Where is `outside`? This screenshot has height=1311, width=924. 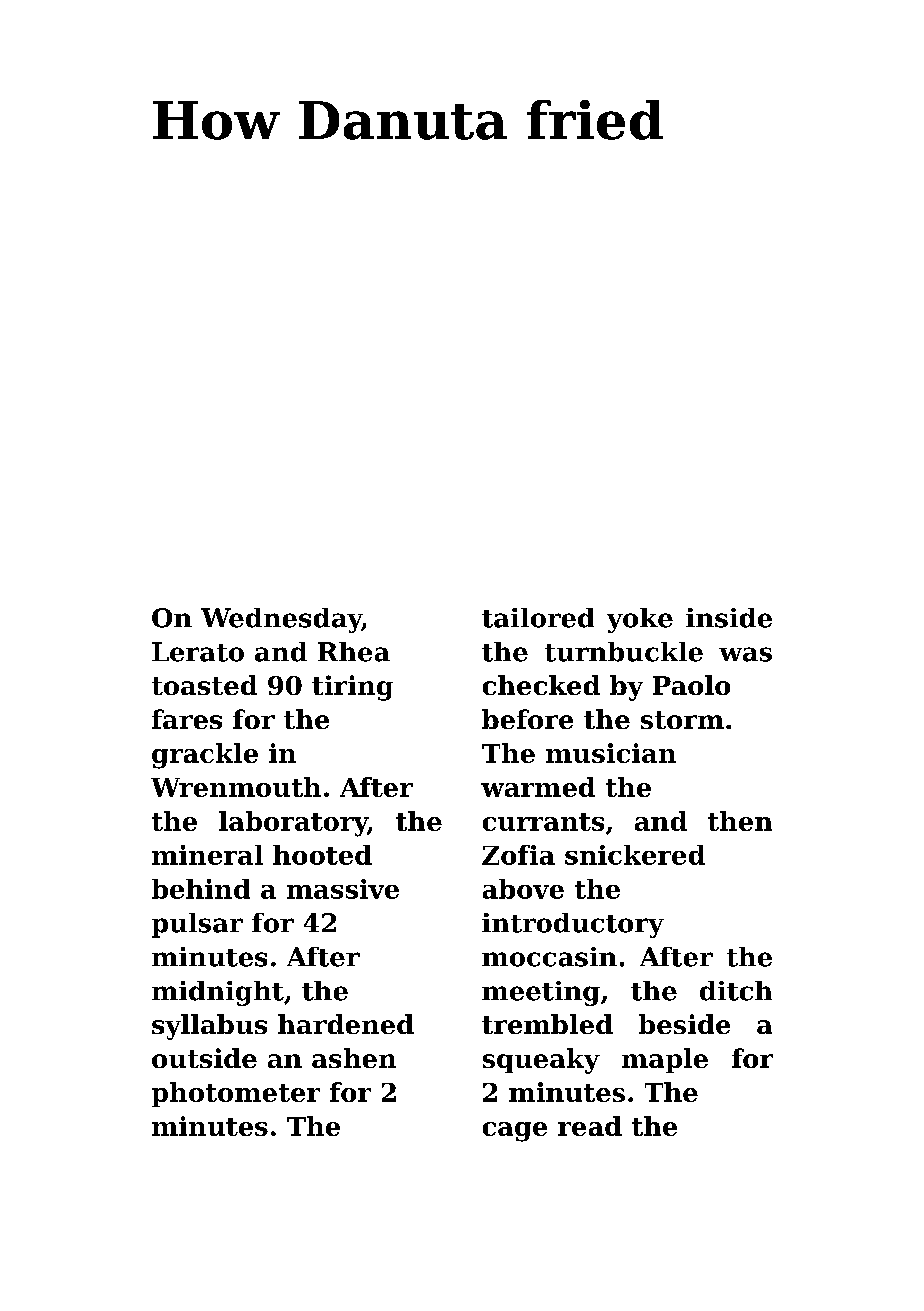 outside is located at coordinates (204, 1058).
